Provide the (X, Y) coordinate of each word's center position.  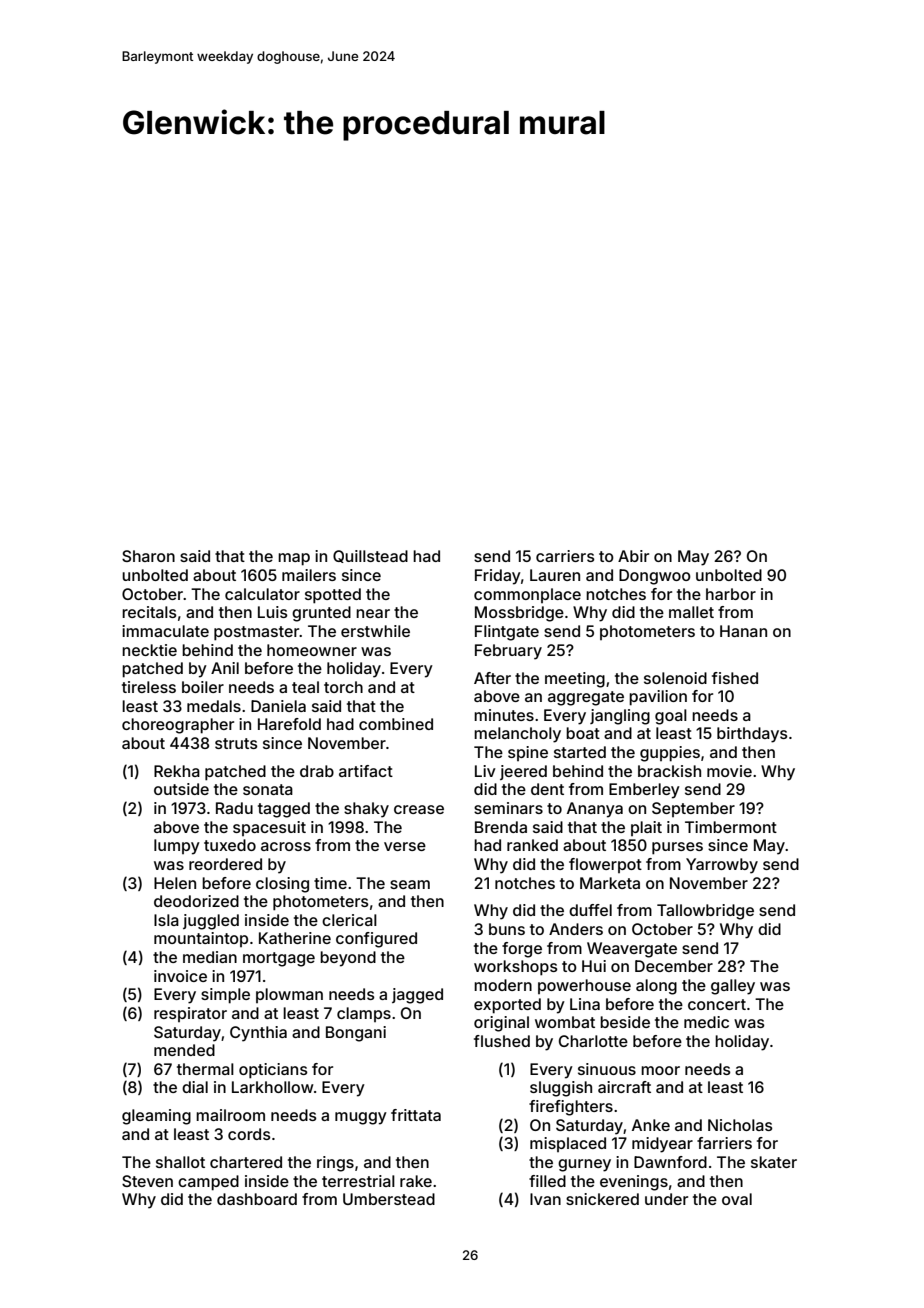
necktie (149, 650)
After (492, 678)
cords (249, 1134)
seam (410, 884)
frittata (416, 1115)
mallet (691, 612)
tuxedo (230, 845)
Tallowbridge (705, 912)
